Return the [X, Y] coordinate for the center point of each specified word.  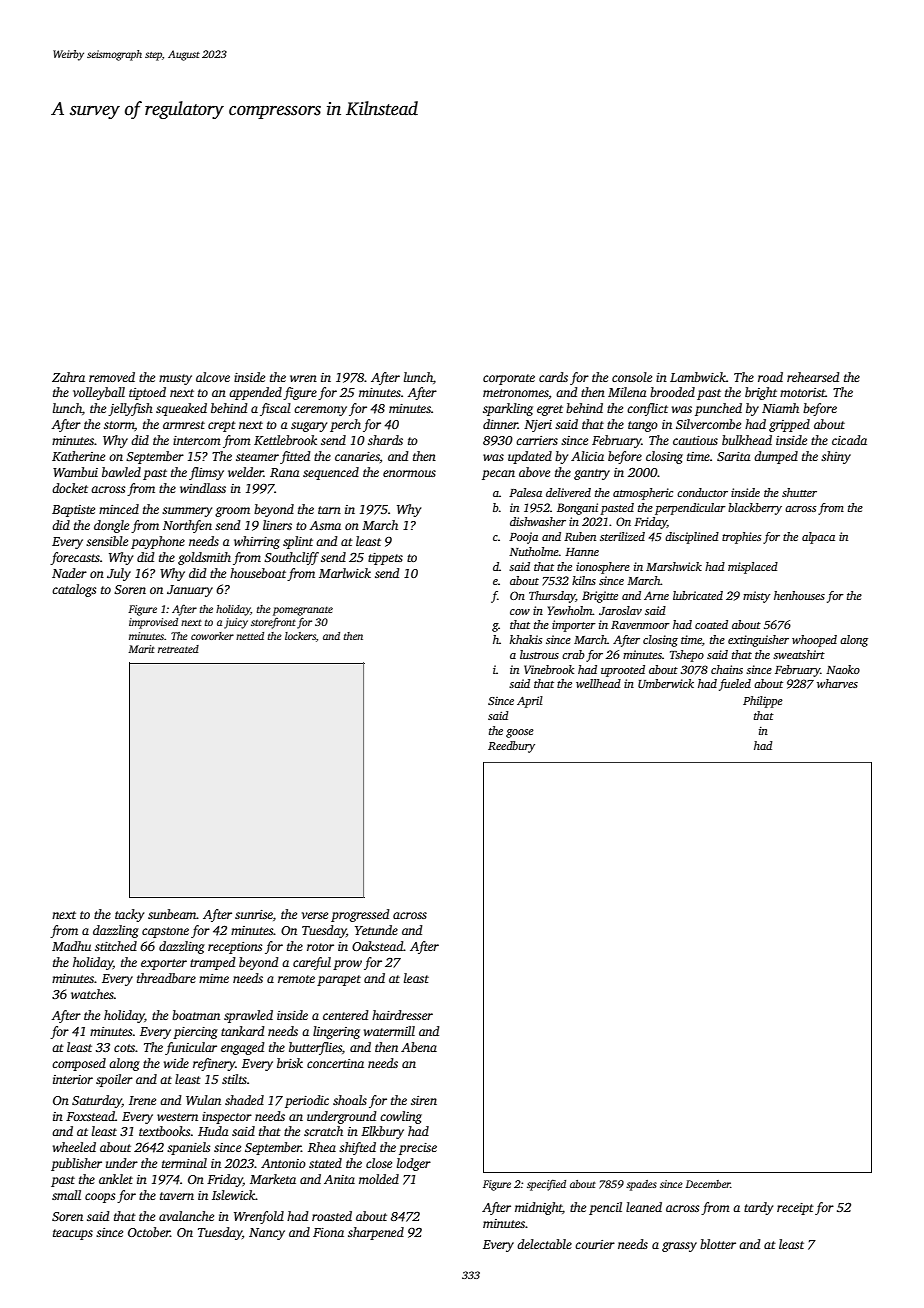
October [149, 1232]
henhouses [799, 595]
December [708, 1184]
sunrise [254, 914]
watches [92, 994]
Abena [419, 1047]
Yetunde [376, 930]
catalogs [74, 590]
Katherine [78, 456]
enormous [409, 473]
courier [595, 1244]
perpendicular [690, 509]
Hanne [582, 552]
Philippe [763, 702]
